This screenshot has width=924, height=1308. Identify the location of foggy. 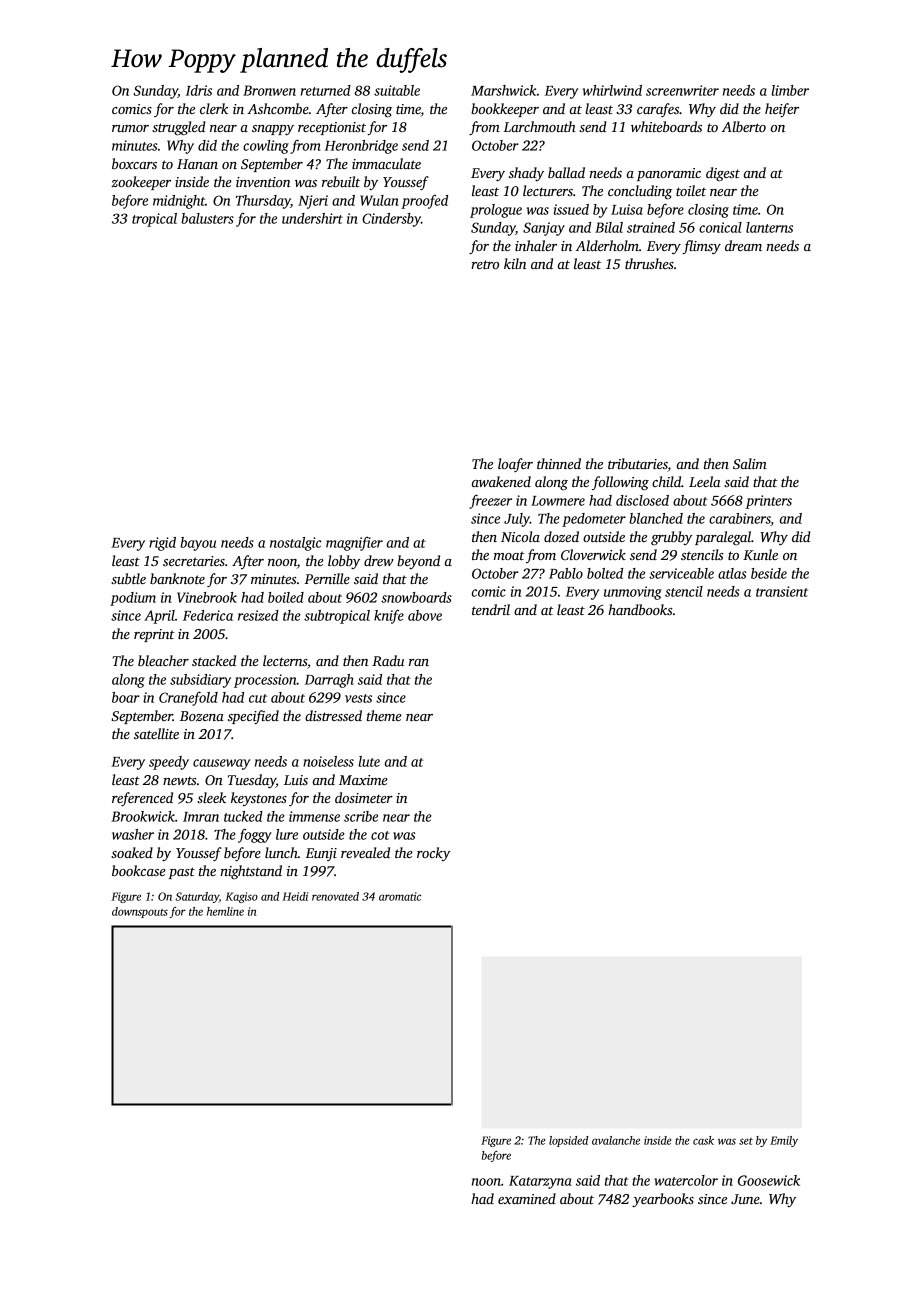
(255, 836).
